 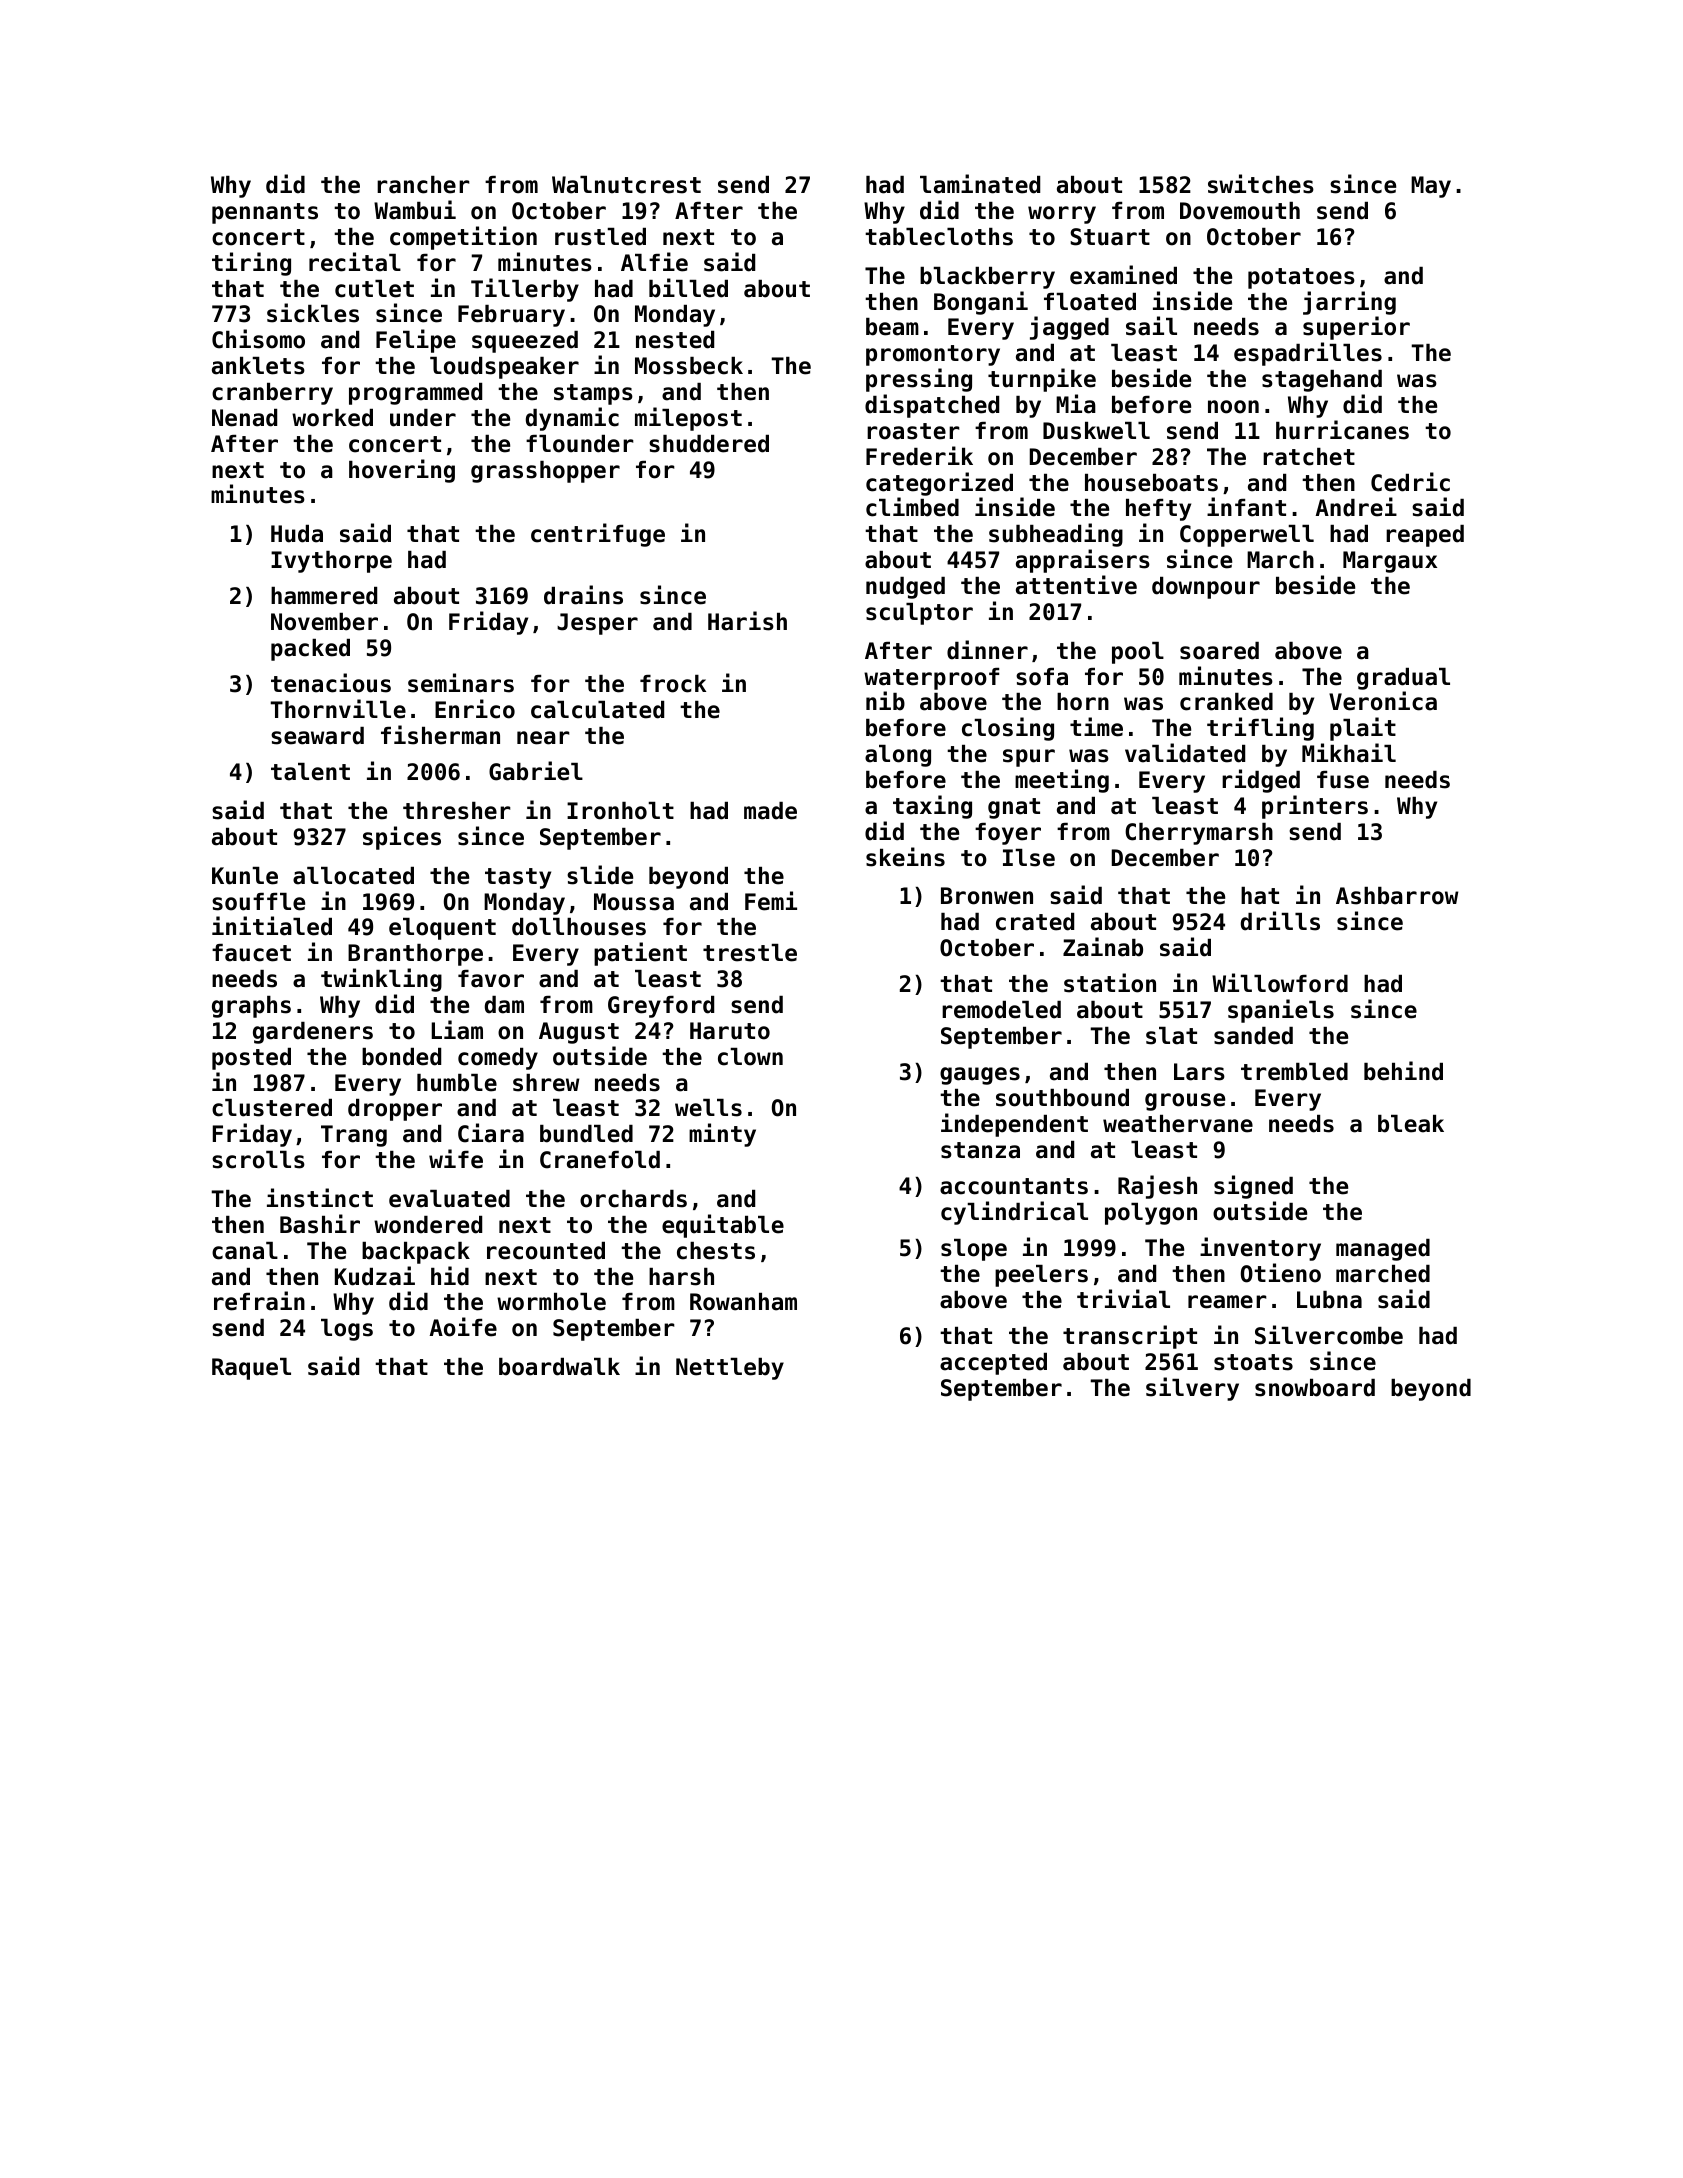 I want to click on infant, so click(x=1246, y=507).
